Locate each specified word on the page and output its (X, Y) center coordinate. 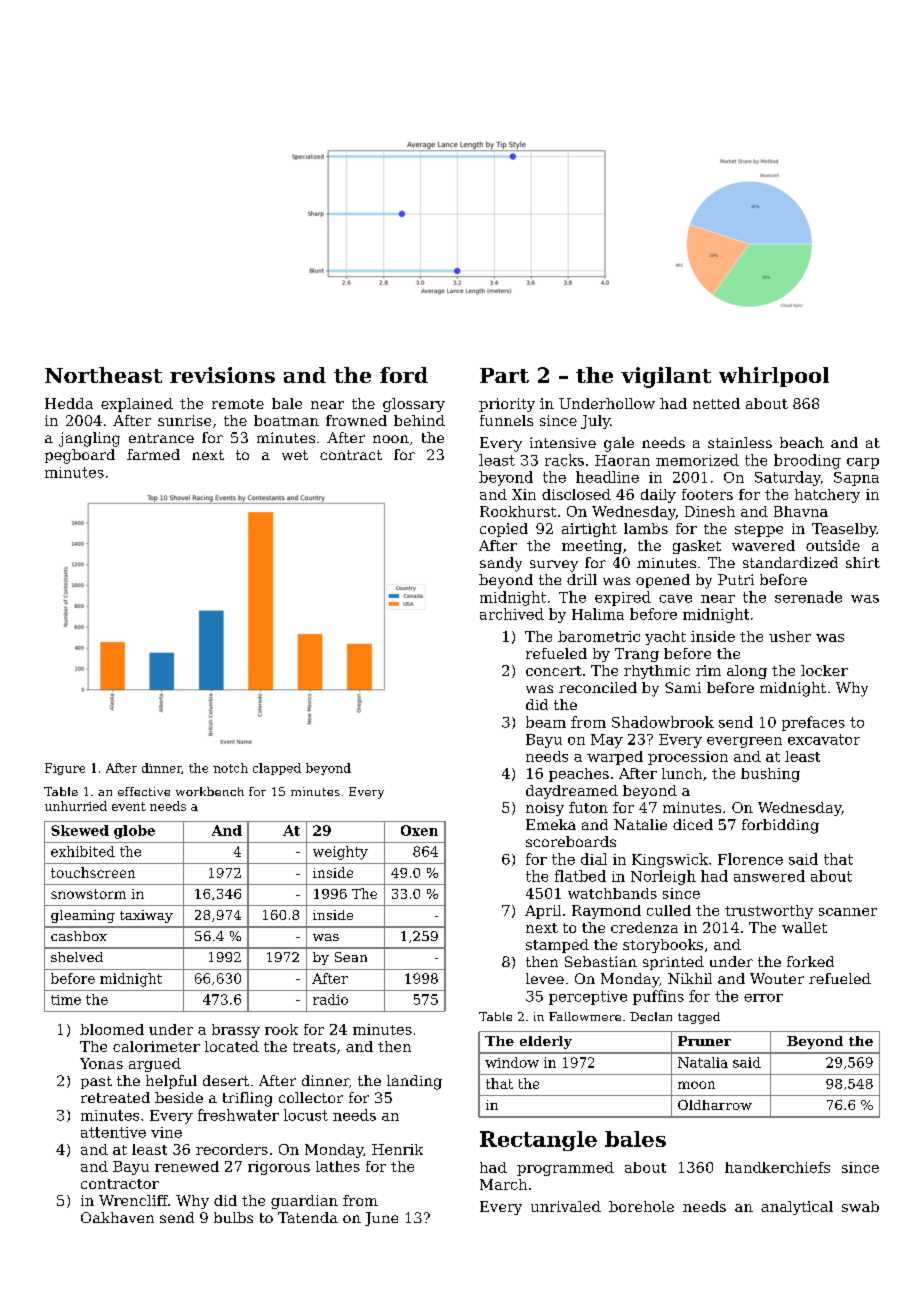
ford (404, 375)
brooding (807, 461)
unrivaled (566, 1206)
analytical (797, 1208)
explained (137, 405)
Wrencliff (133, 1200)
